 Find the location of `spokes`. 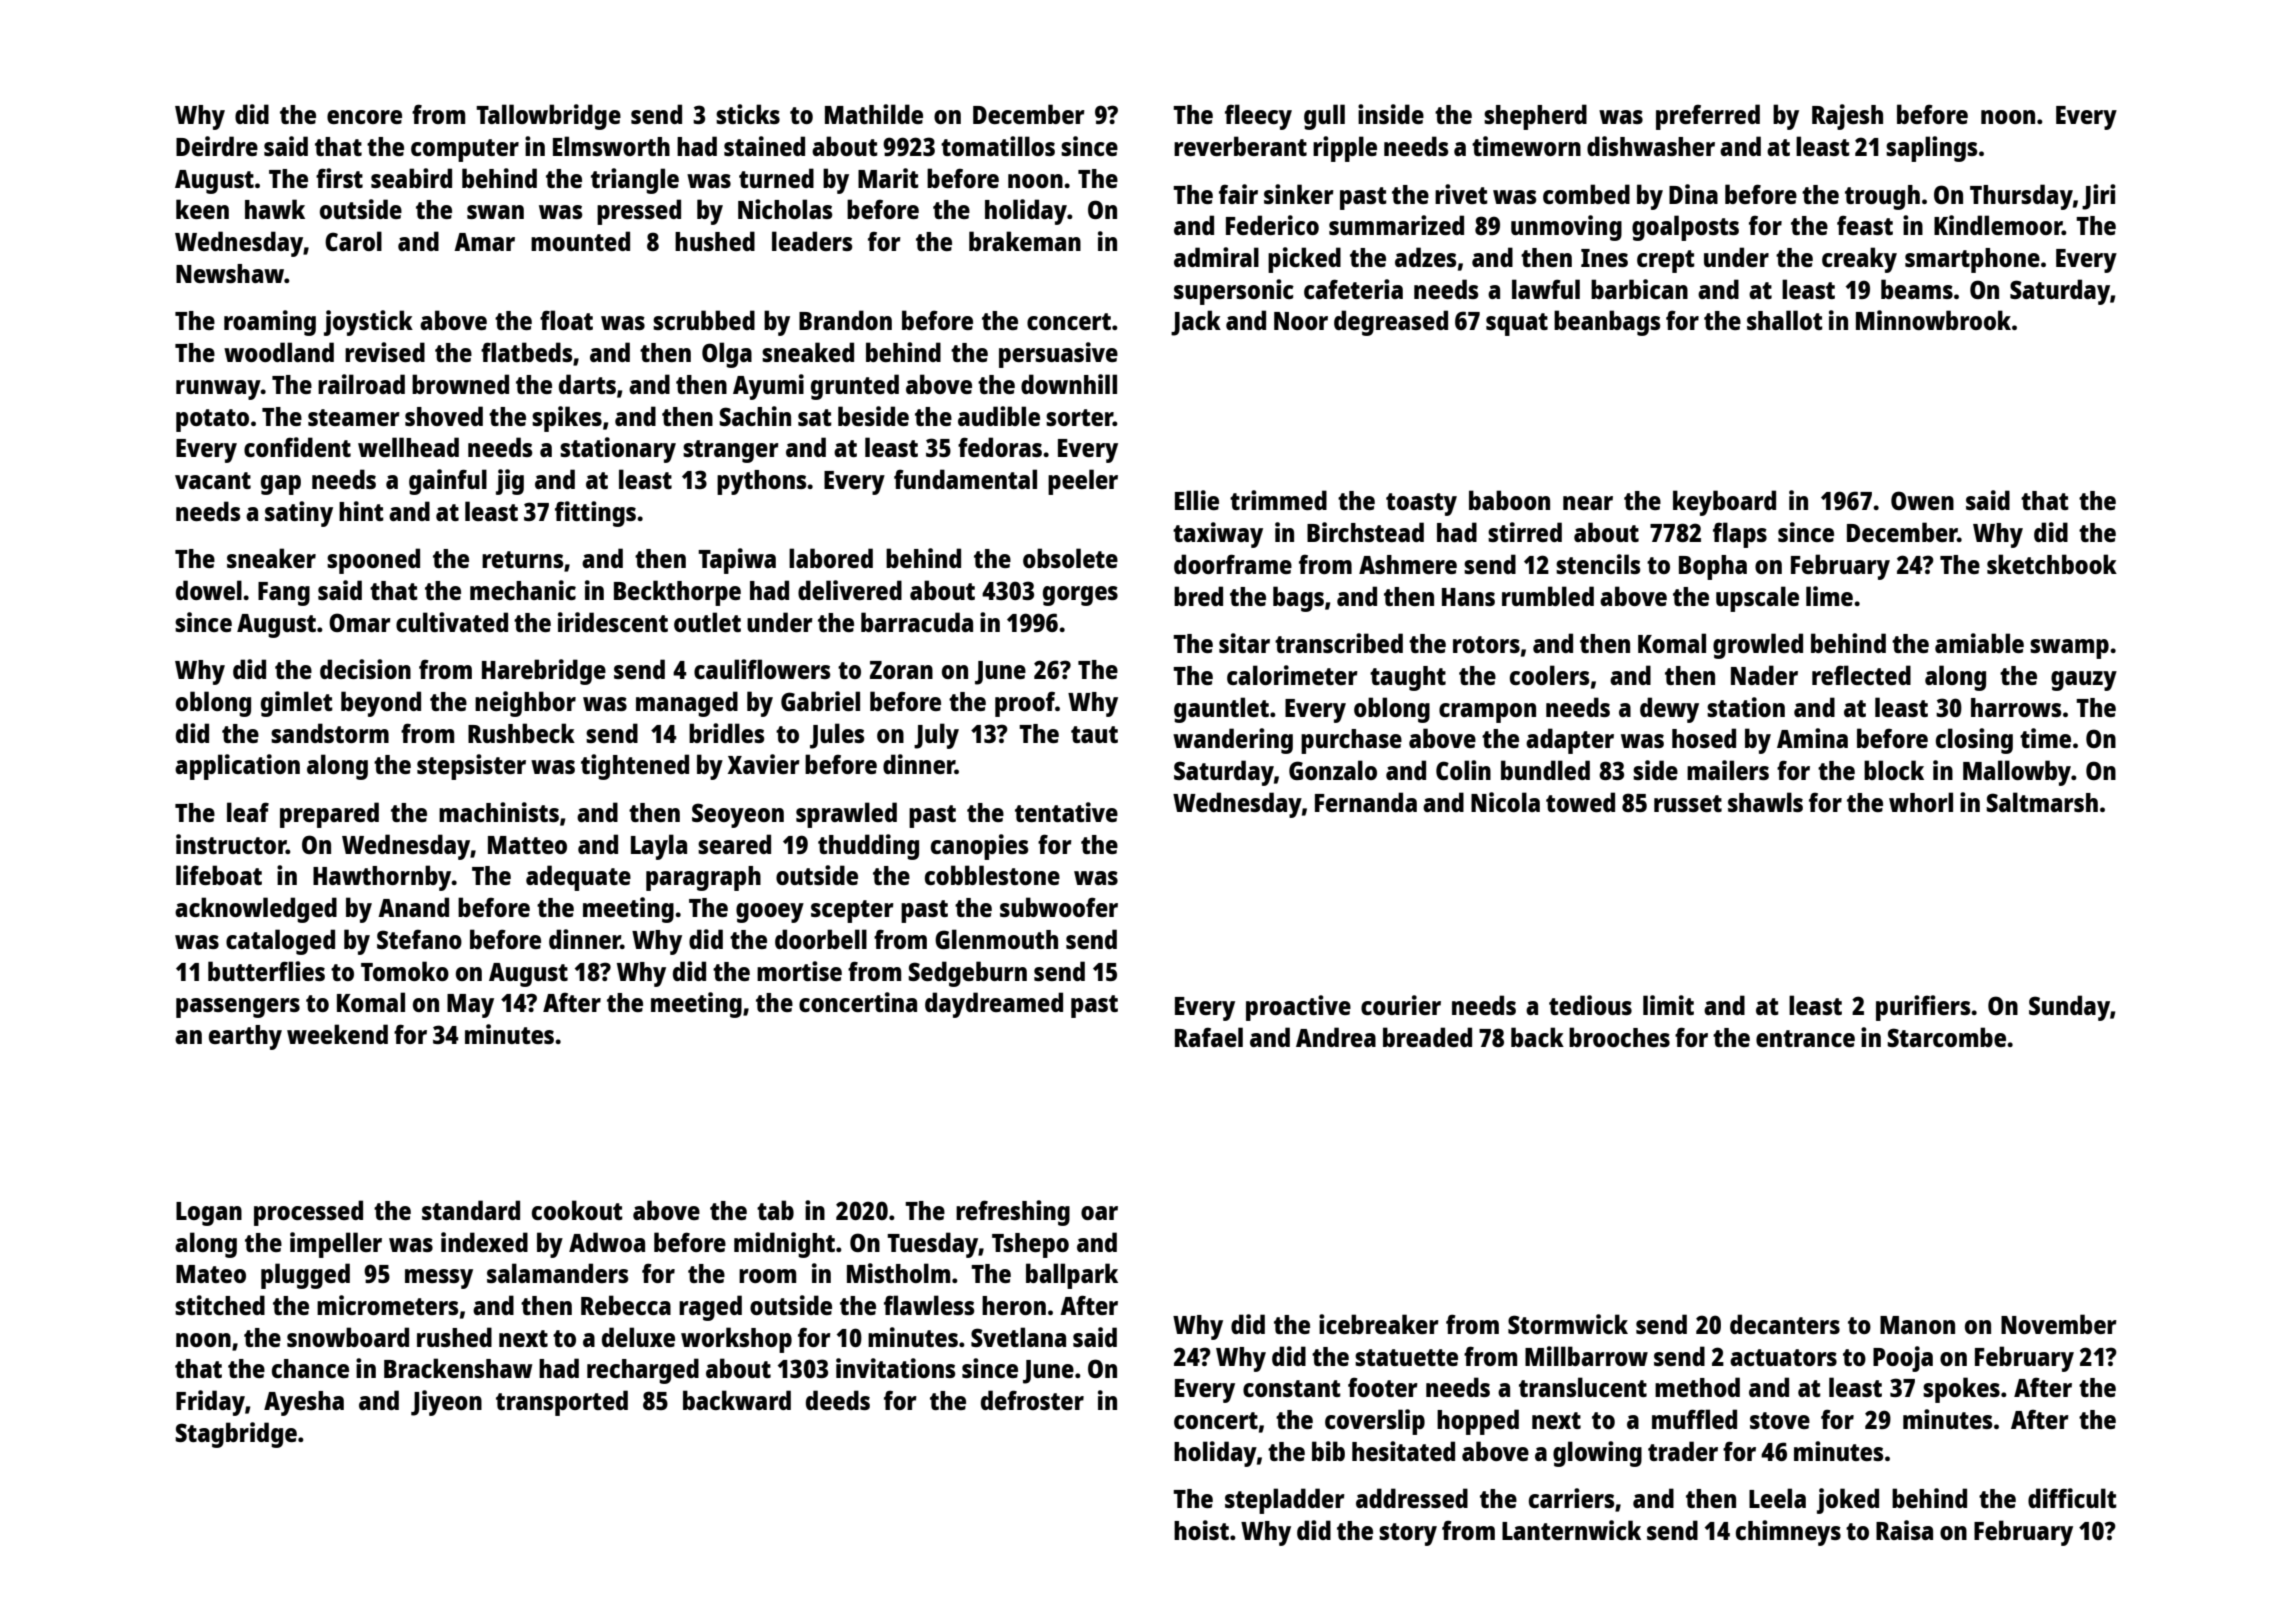

spokes is located at coordinates (1961, 1390).
